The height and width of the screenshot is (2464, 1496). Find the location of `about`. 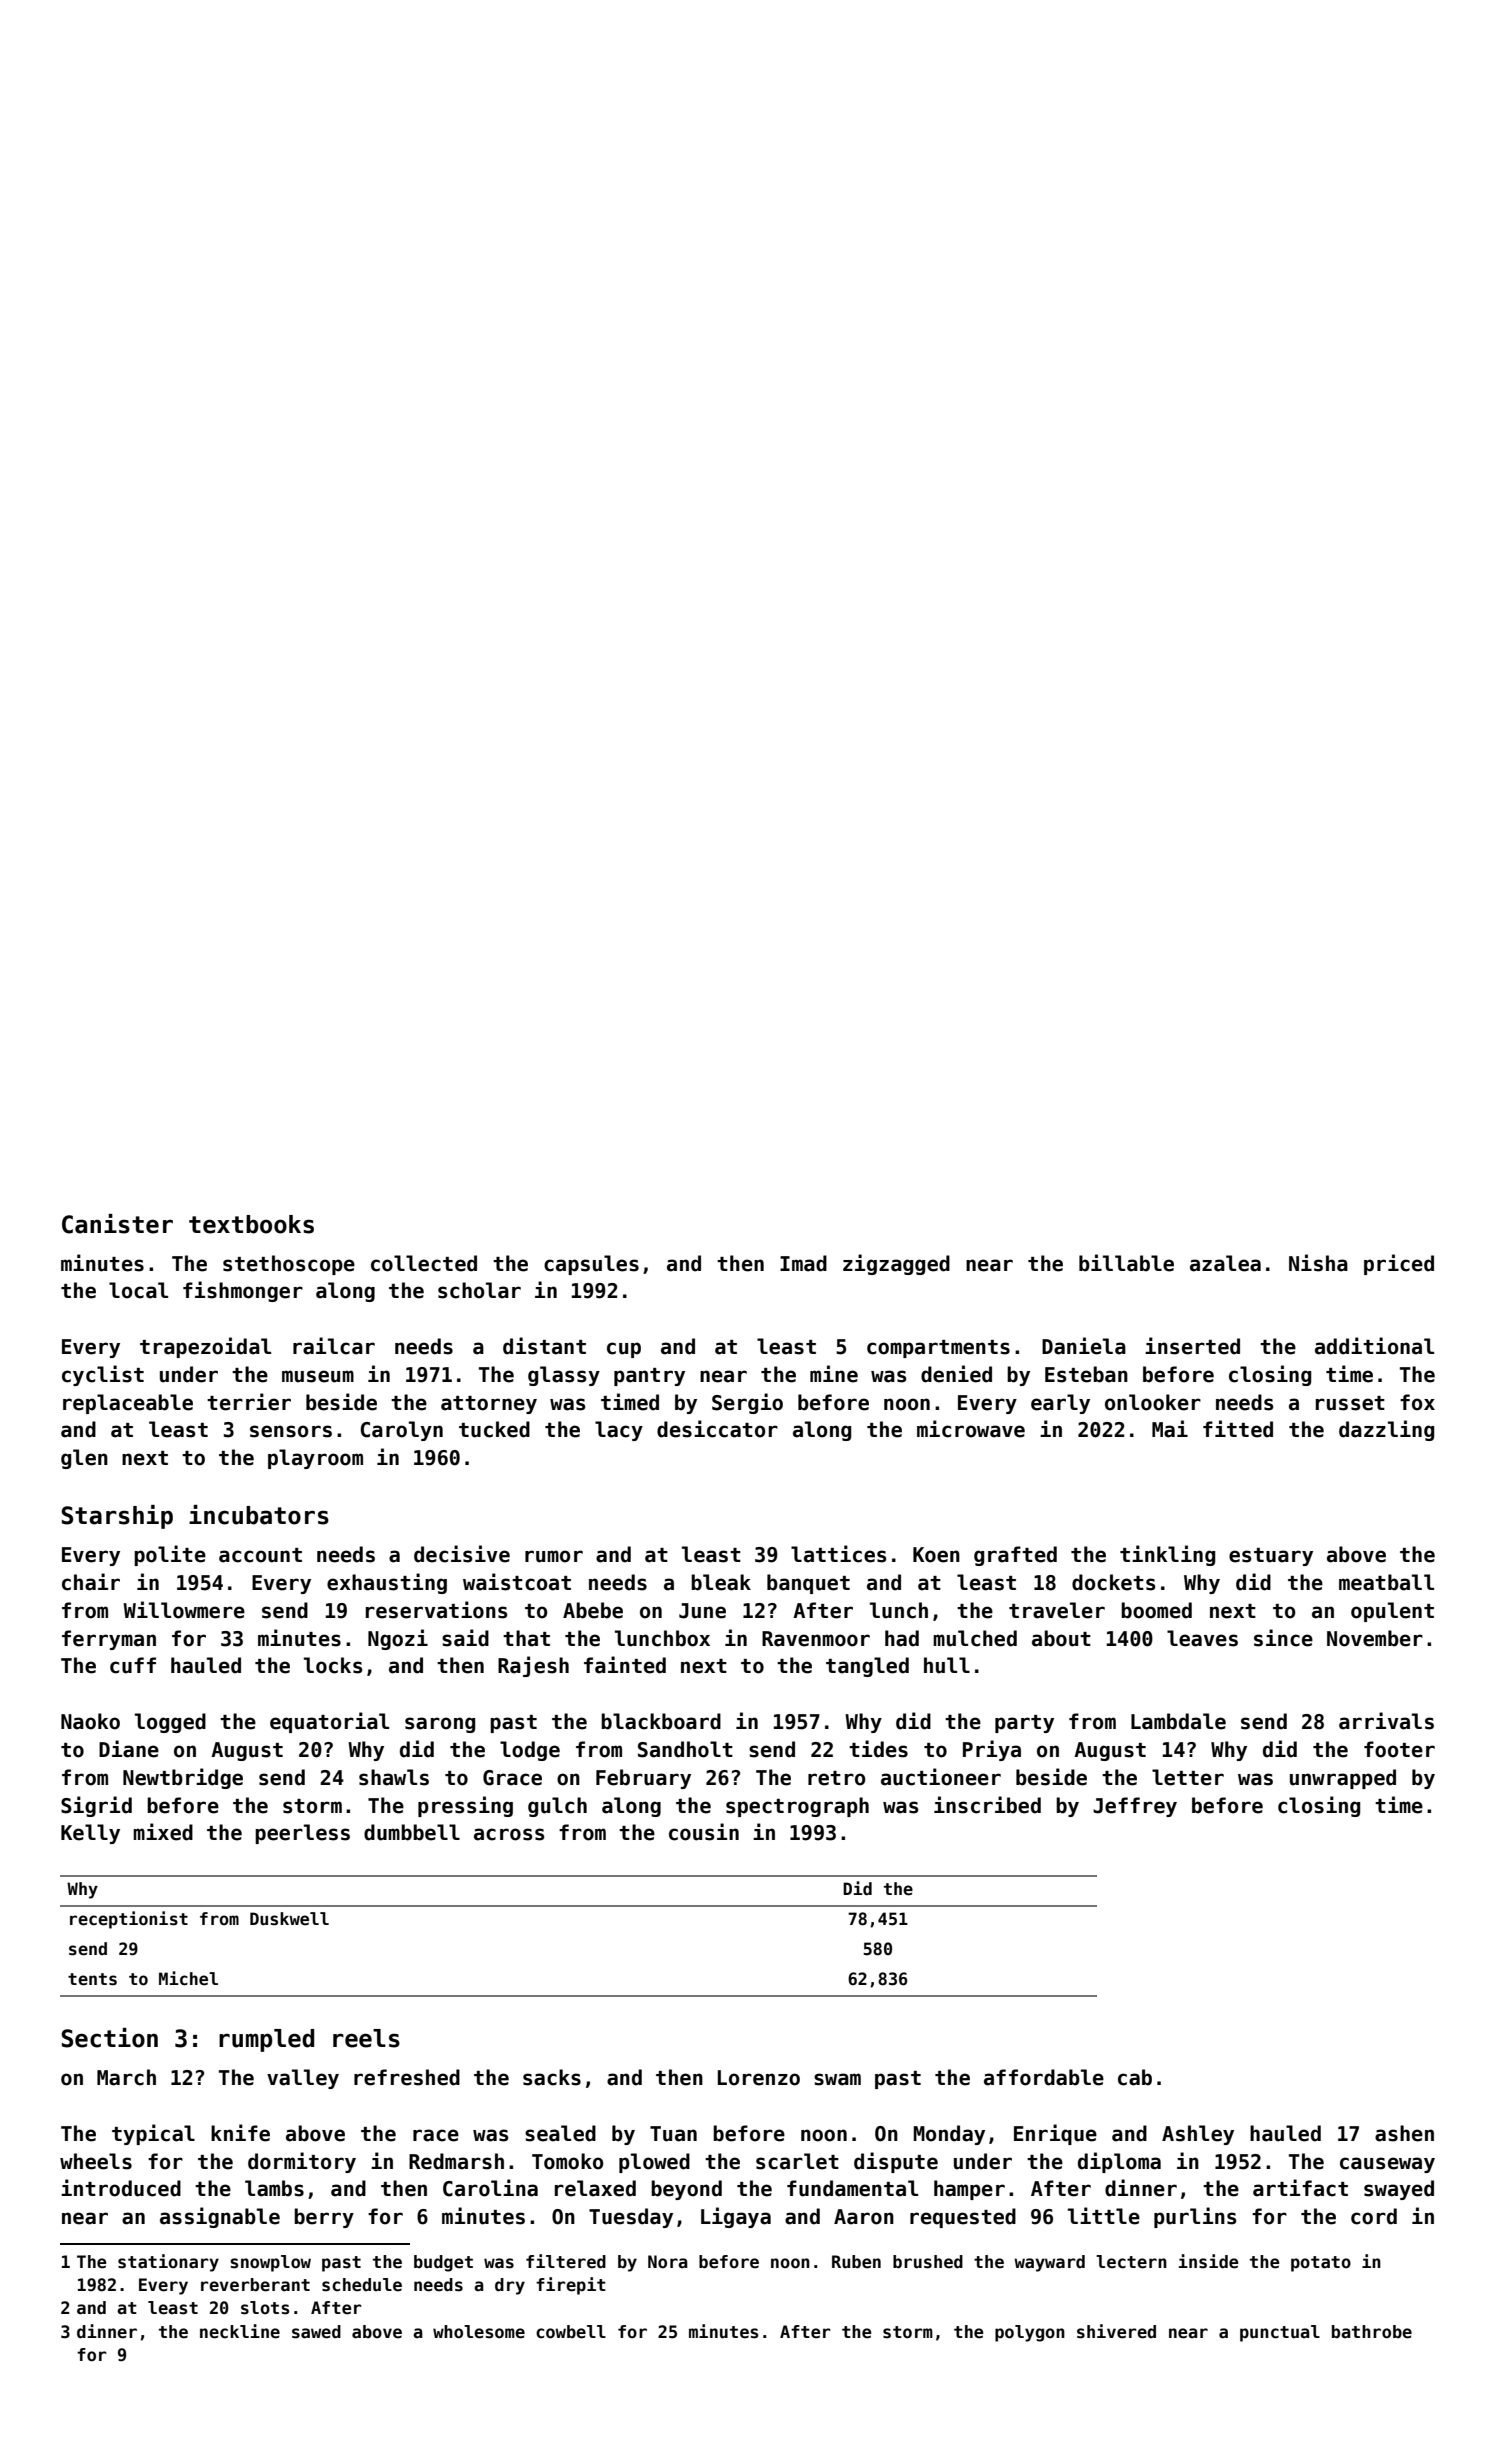

about is located at coordinates (1061, 1638).
